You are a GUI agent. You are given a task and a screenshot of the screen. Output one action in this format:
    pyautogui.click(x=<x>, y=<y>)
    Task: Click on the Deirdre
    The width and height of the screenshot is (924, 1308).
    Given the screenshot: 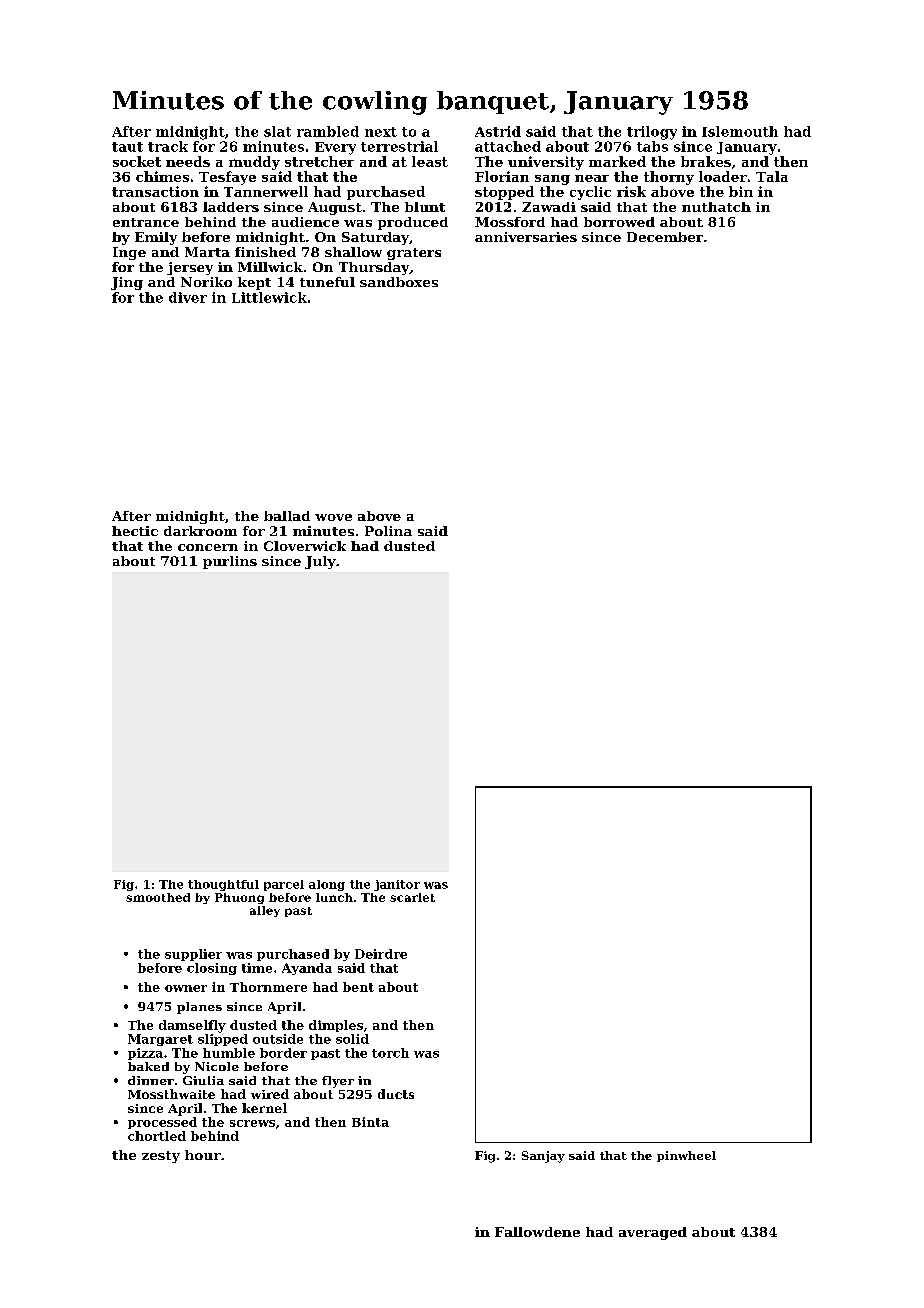 What is the action you would take?
    pyautogui.click(x=381, y=954)
